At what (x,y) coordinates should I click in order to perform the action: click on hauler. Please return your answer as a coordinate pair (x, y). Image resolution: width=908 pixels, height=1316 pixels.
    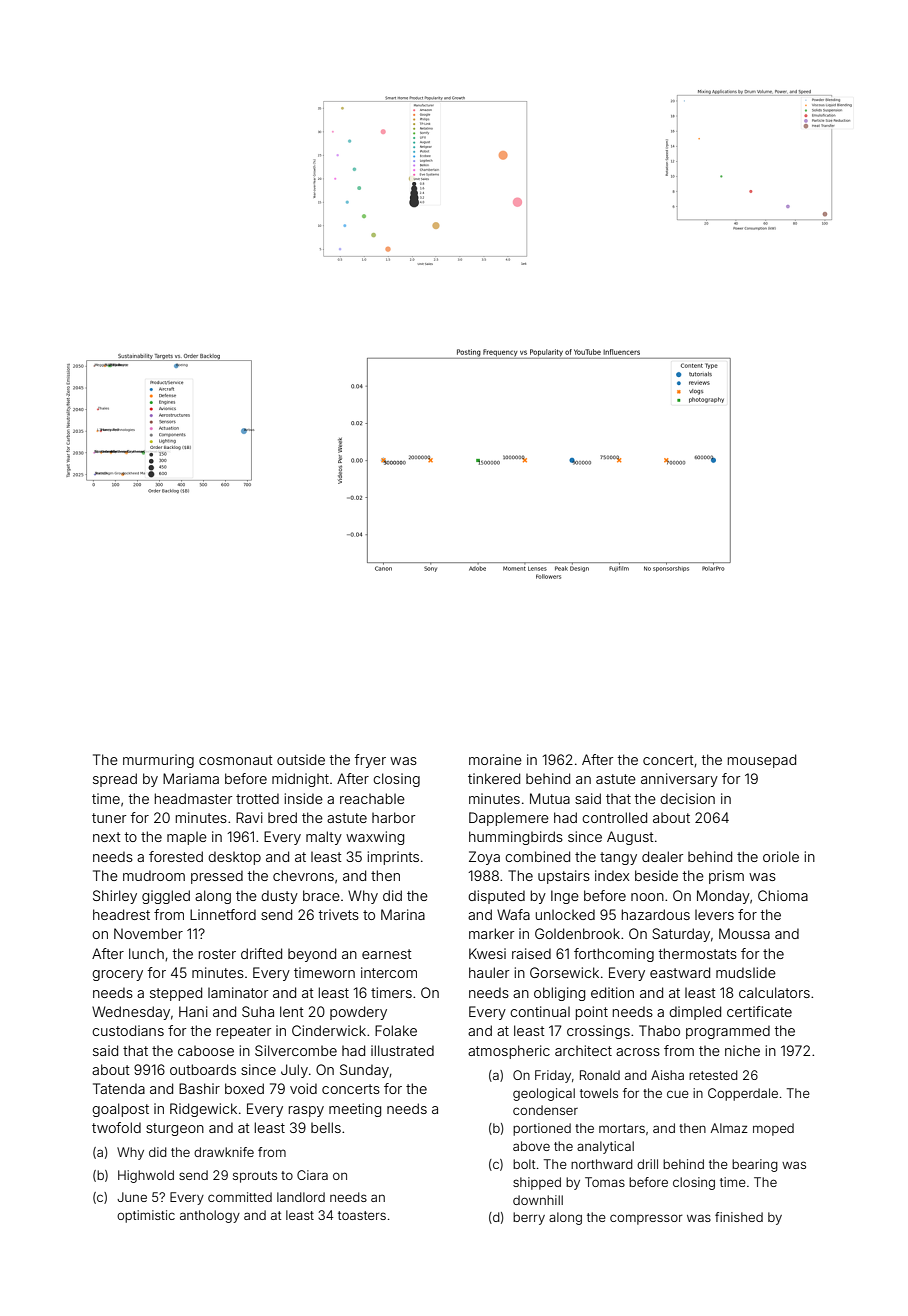
    Looking at the image, I should click on (489, 972).
